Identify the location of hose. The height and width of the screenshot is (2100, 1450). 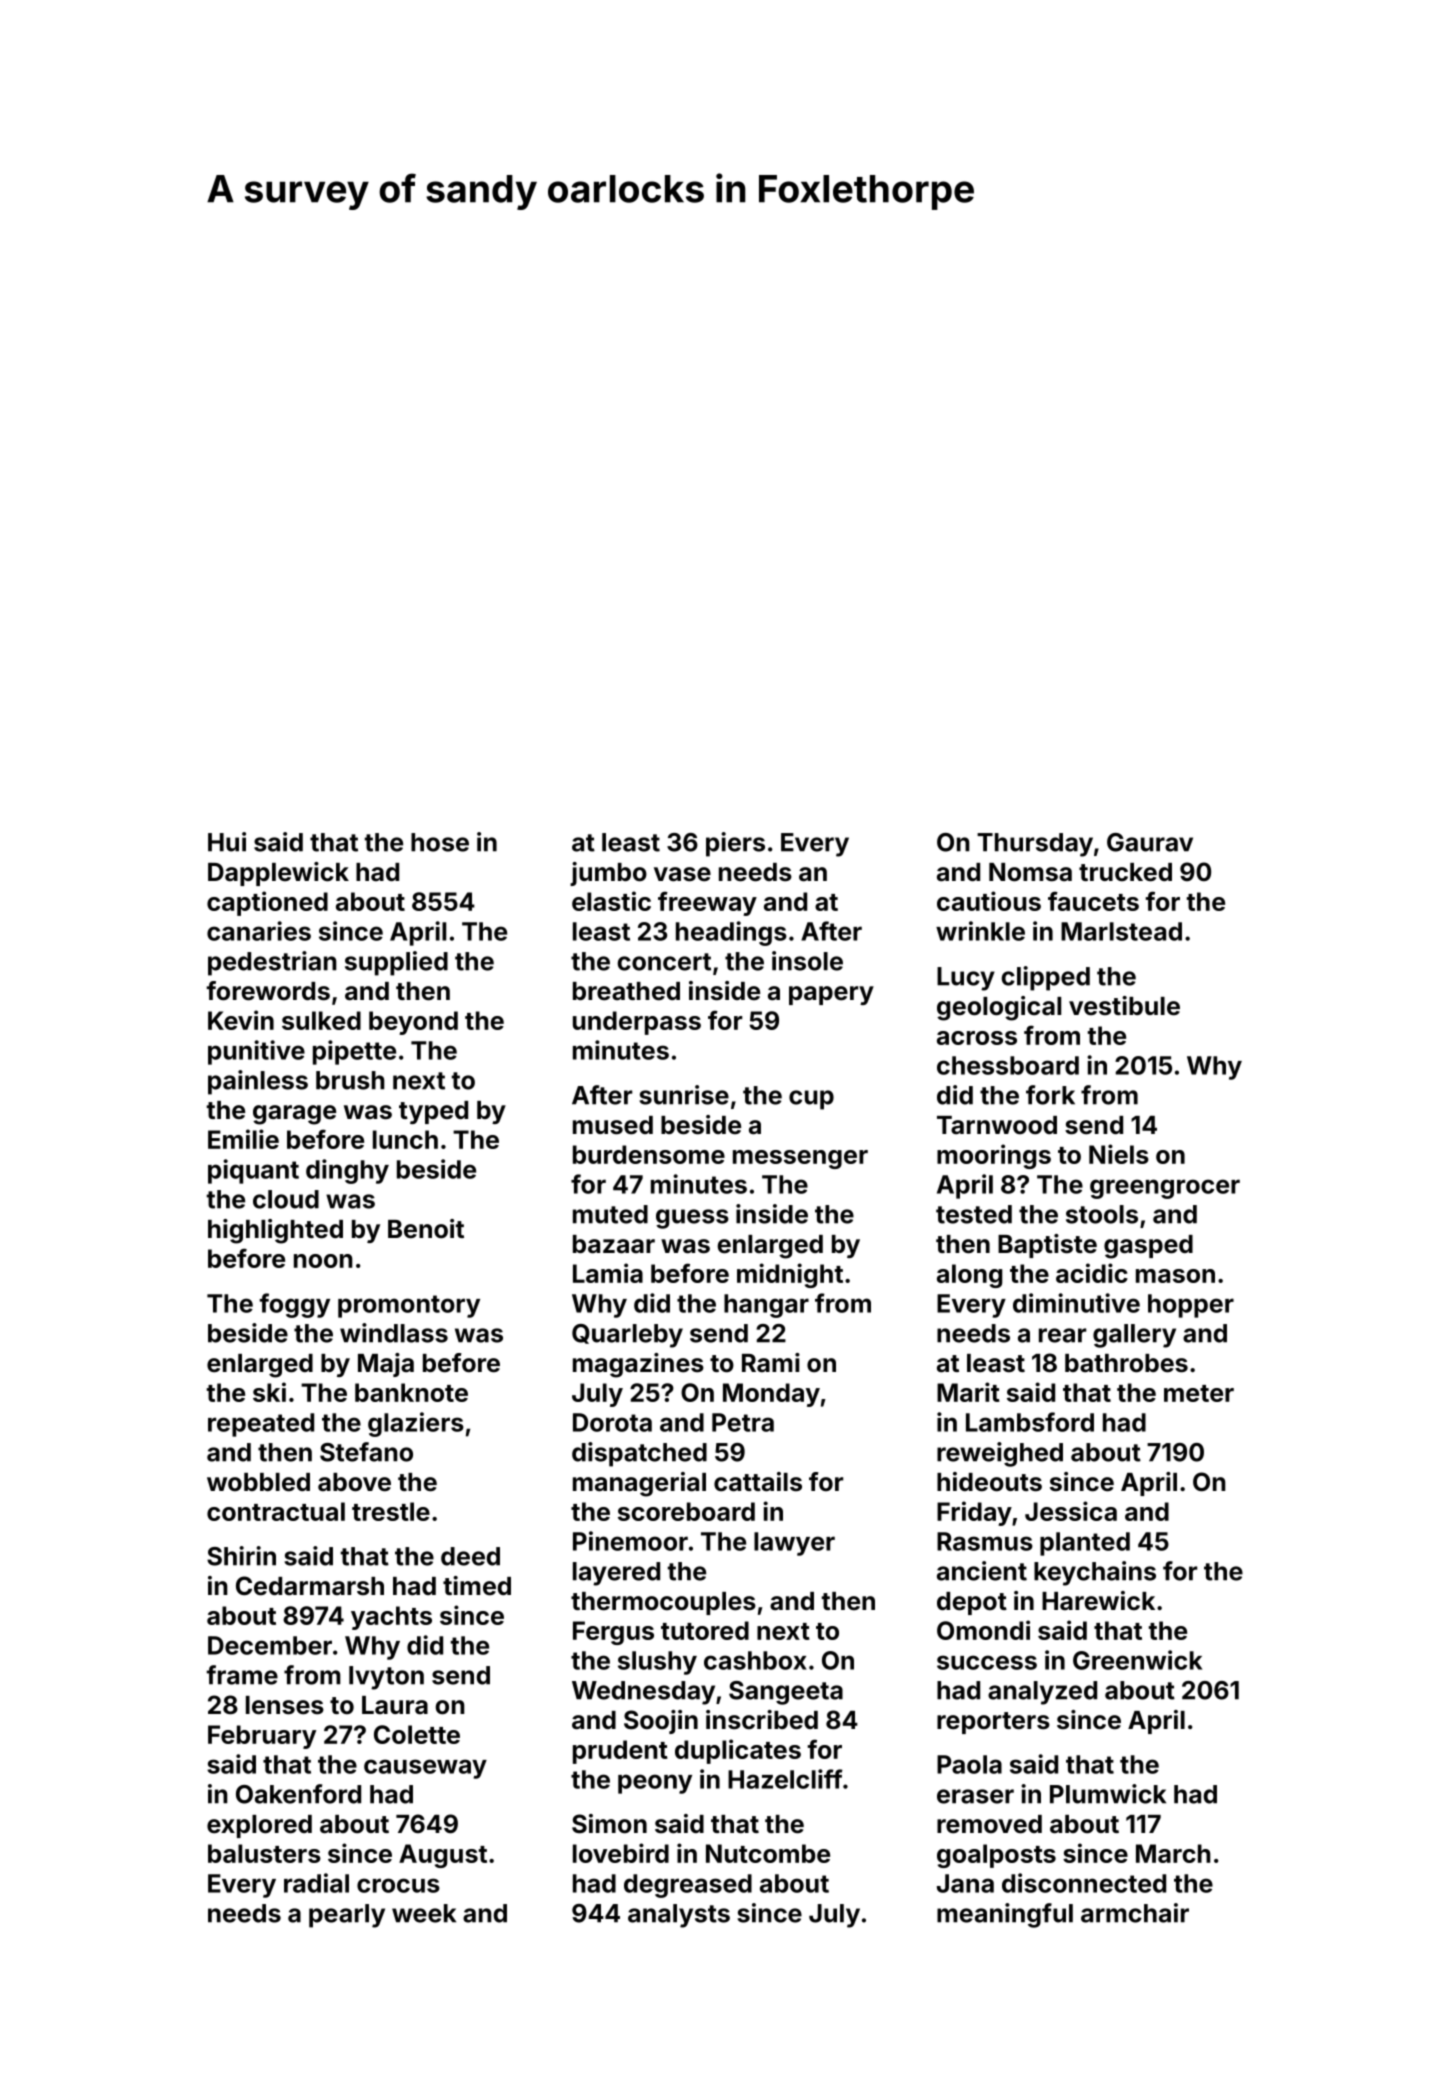
(440, 842).
